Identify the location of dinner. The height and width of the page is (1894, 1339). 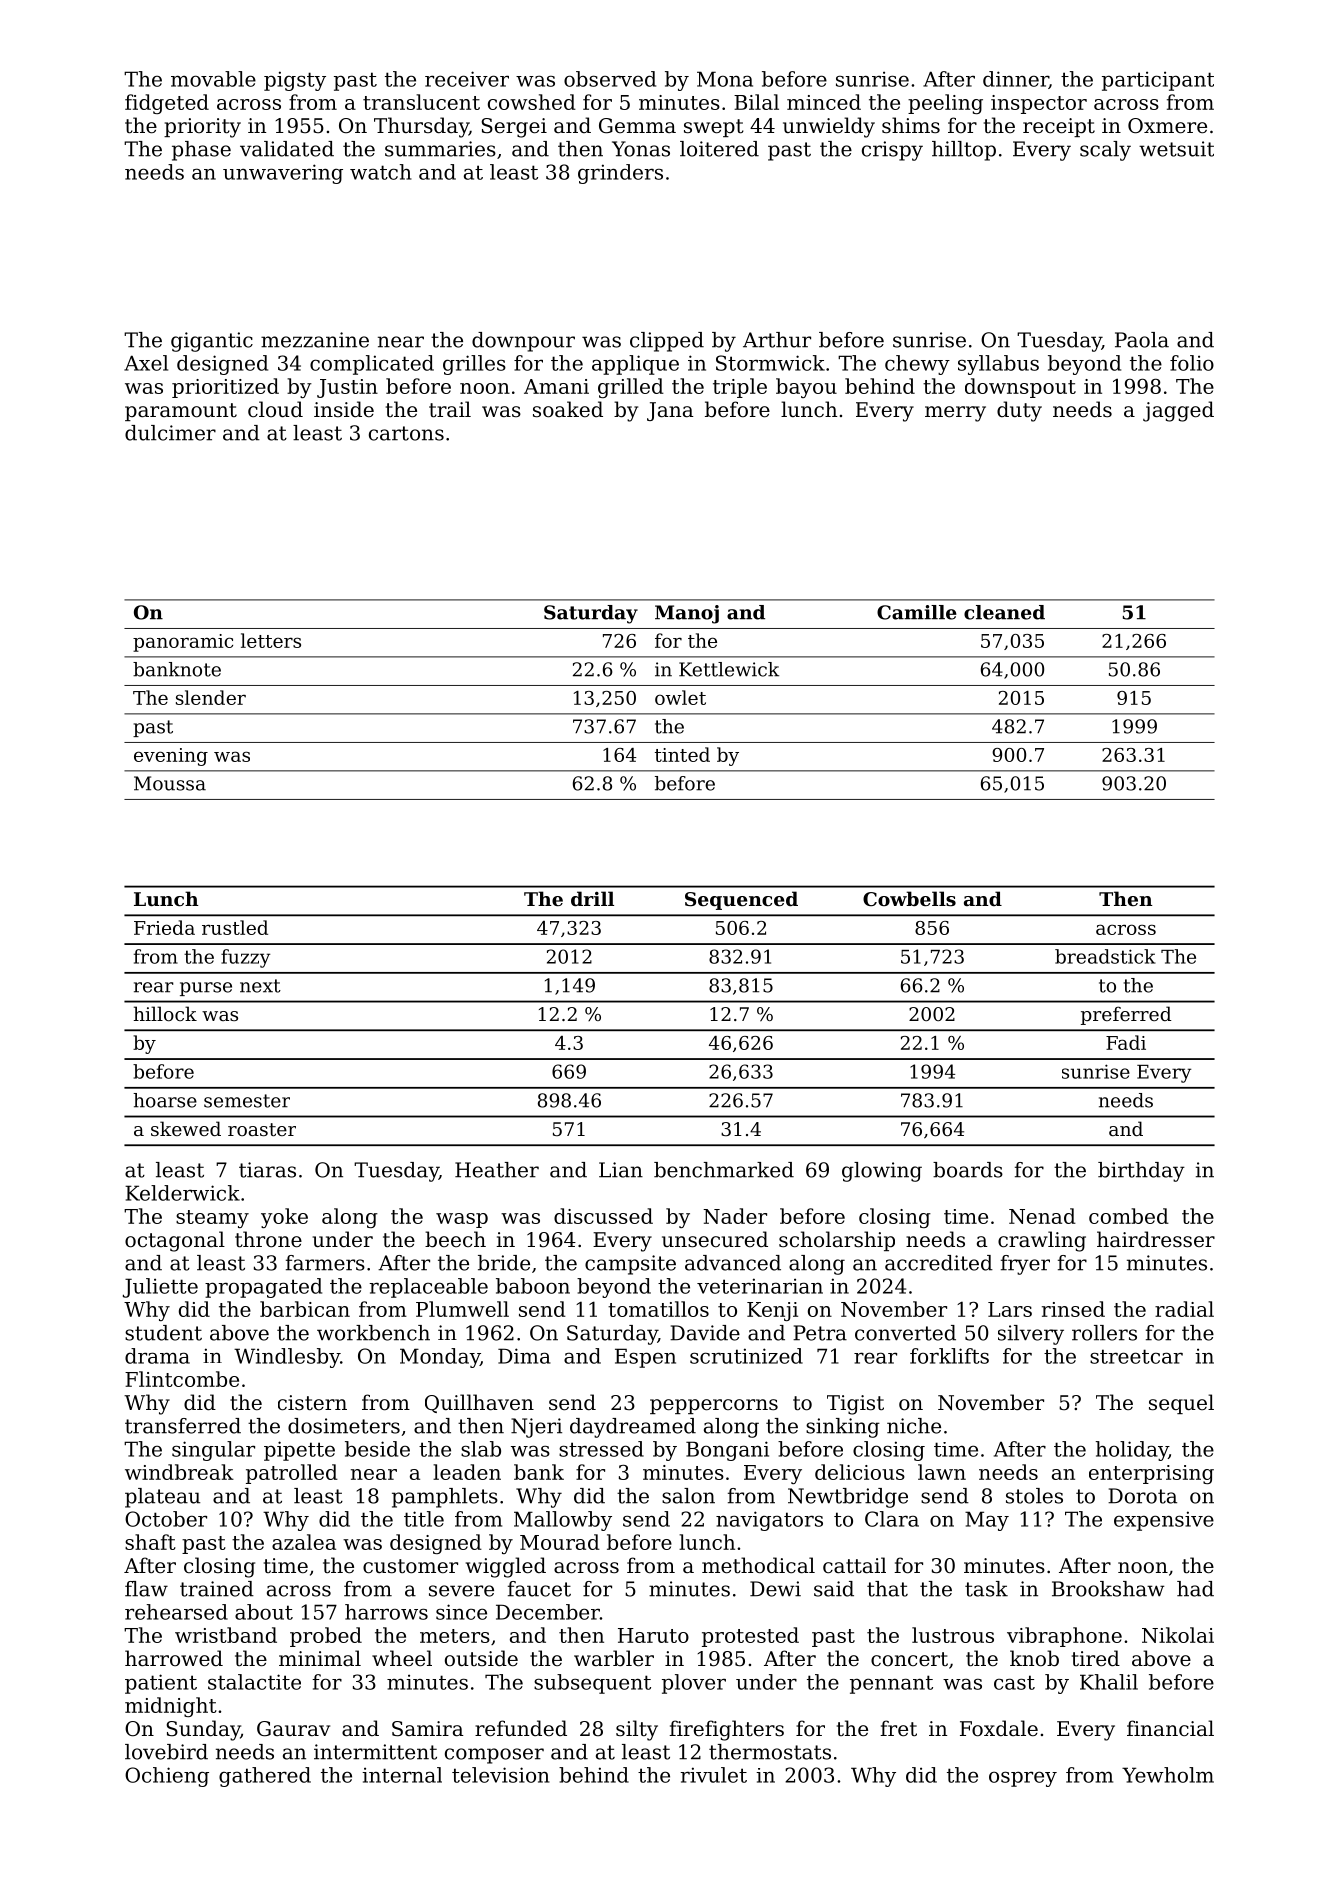
(1016, 80).
